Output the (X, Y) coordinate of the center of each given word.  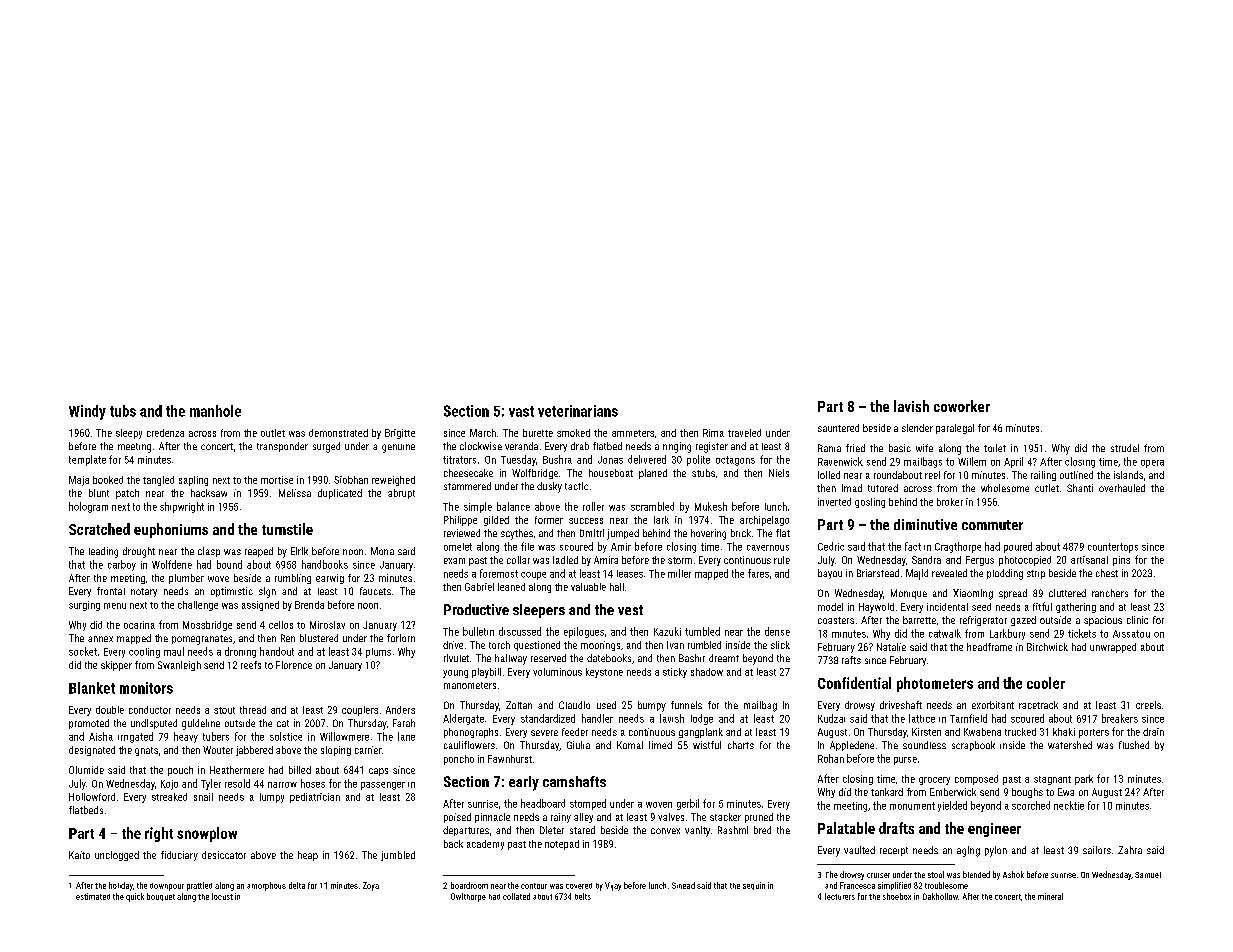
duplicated (340, 494)
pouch (180, 771)
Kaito (79, 855)
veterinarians (578, 411)
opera (1152, 464)
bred (762, 830)
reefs (251, 665)
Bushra (557, 459)
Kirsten (926, 732)
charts (741, 745)
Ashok (1013, 874)
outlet (273, 433)
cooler (1046, 683)
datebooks (609, 658)
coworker (962, 406)
